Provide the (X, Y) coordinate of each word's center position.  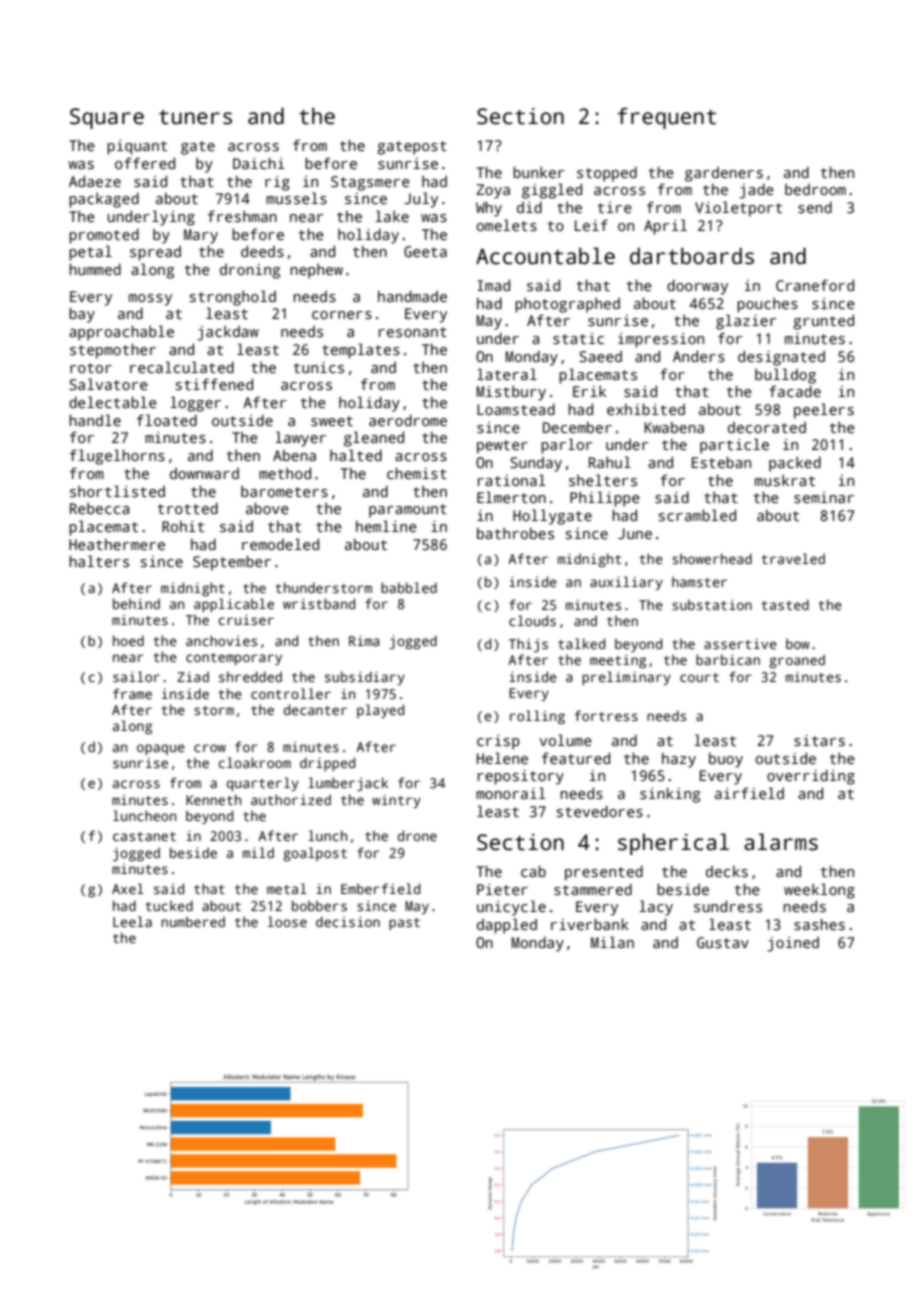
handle (95, 420)
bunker (538, 172)
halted (356, 455)
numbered (193, 921)
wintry (396, 801)
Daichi (259, 163)
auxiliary (626, 583)
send (815, 207)
